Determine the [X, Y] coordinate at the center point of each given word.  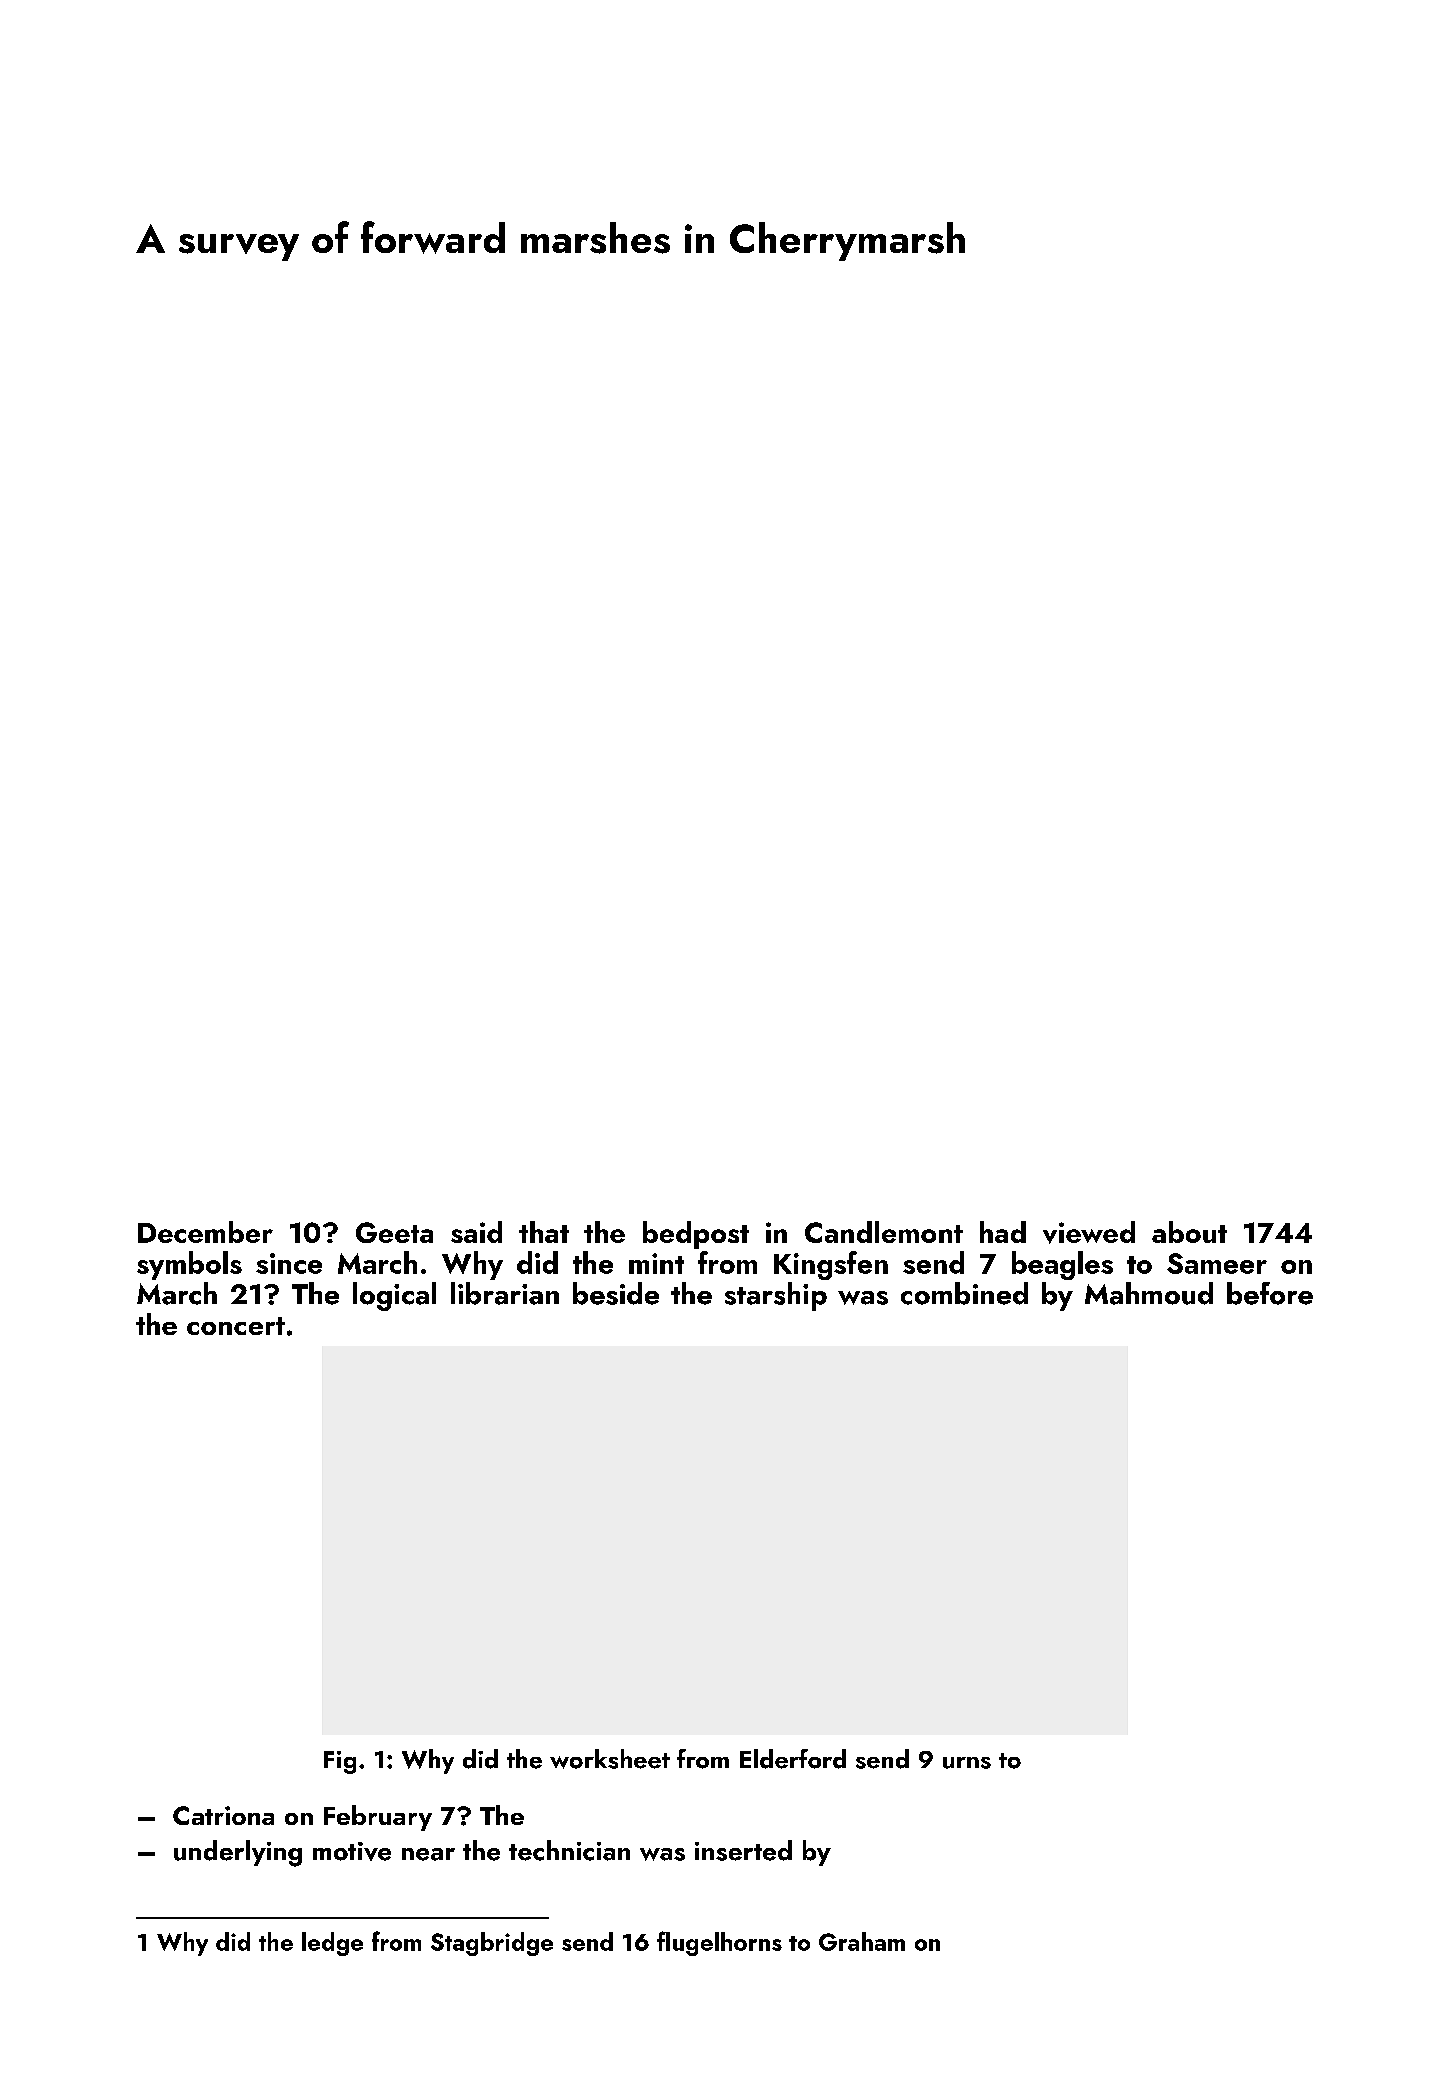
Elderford [793, 1759]
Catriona [223, 1815]
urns [967, 1763]
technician [569, 1850]
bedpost [696, 1235]
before [1270, 1293]
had [1003, 1232]
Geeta [394, 1232]
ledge [332, 1944]
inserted [743, 1850]
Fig [340, 1762]
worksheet [610, 1759]
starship [776, 1296]
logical [394, 1296]
